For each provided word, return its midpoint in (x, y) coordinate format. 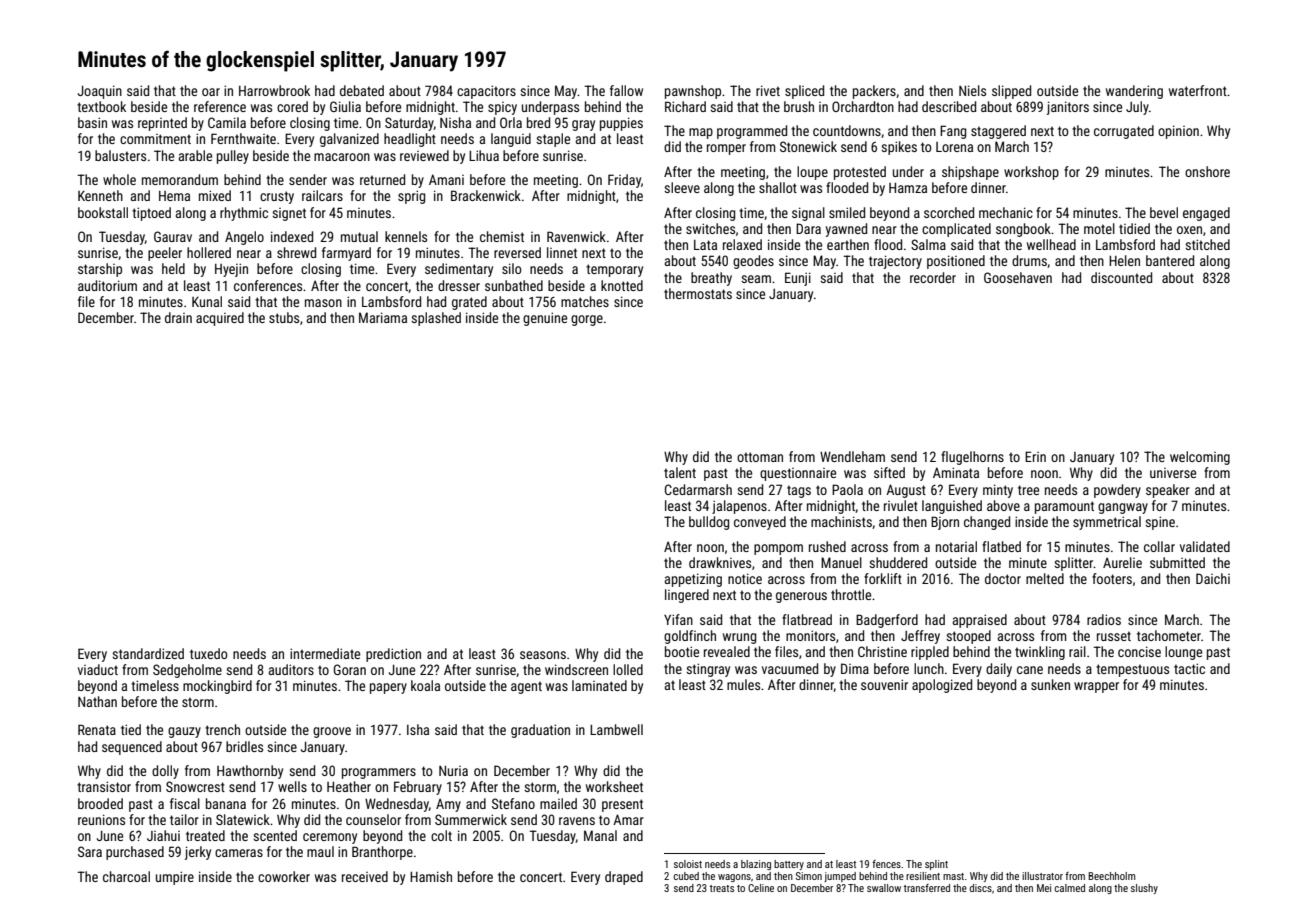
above (1003, 505)
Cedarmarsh (698, 489)
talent (680, 472)
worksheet (614, 786)
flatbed (1001, 546)
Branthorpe (382, 853)
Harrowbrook (274, 90)
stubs (284, 317)
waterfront (1198, 90)
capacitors (486, 92)
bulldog (709, 523)
